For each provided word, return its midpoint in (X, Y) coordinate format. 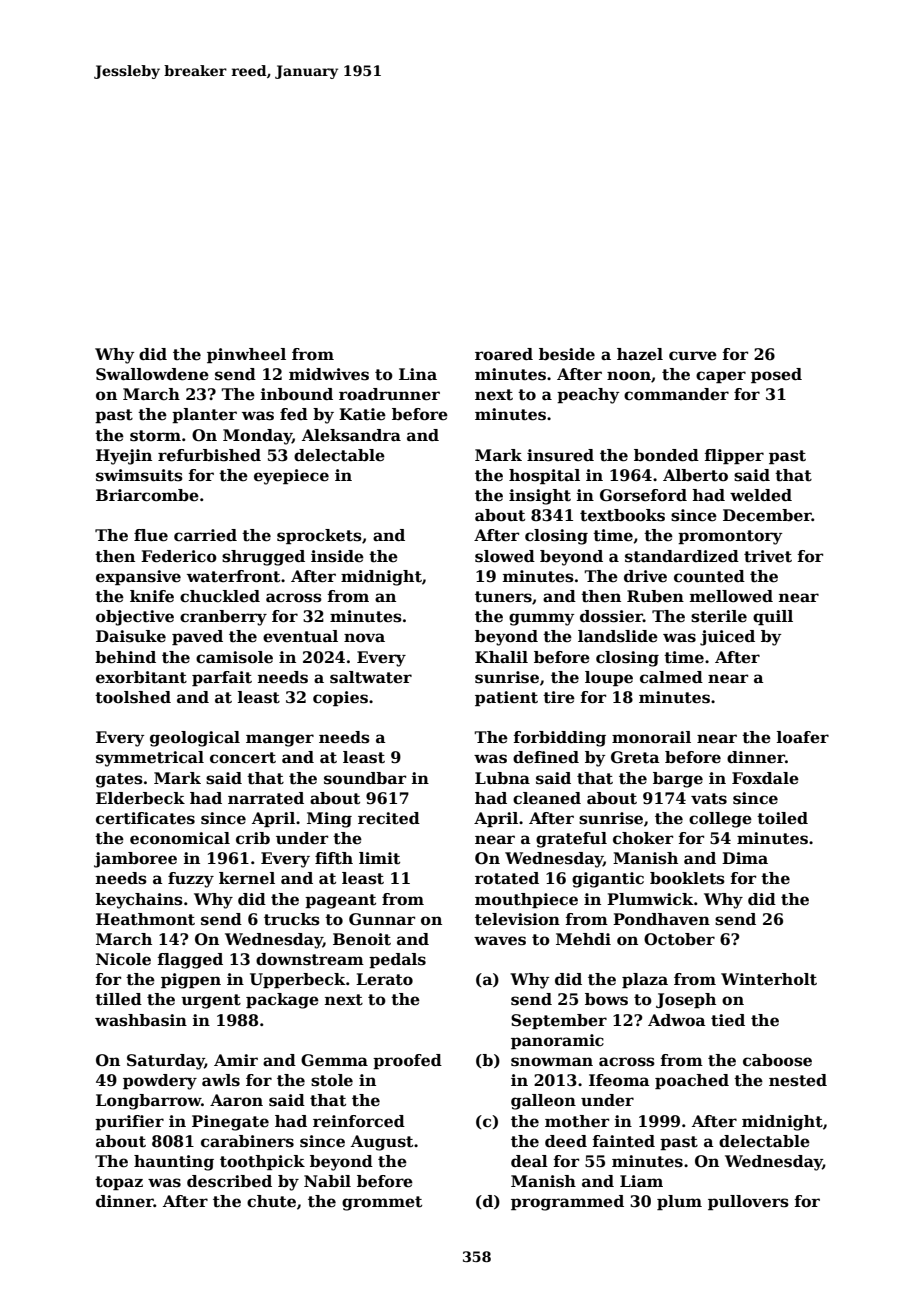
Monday (257, 437)
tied (728, 1020)
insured (560, 455)
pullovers (748, 1202)
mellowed (731, 596)
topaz (119, 1183)
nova (364, 638)
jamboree (135, 860)
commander (676, 394)
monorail (651, 737)
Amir (236, 1060)
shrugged (263, 558)
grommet (382, 1203)
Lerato (384, 979)
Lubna (502, 778)
